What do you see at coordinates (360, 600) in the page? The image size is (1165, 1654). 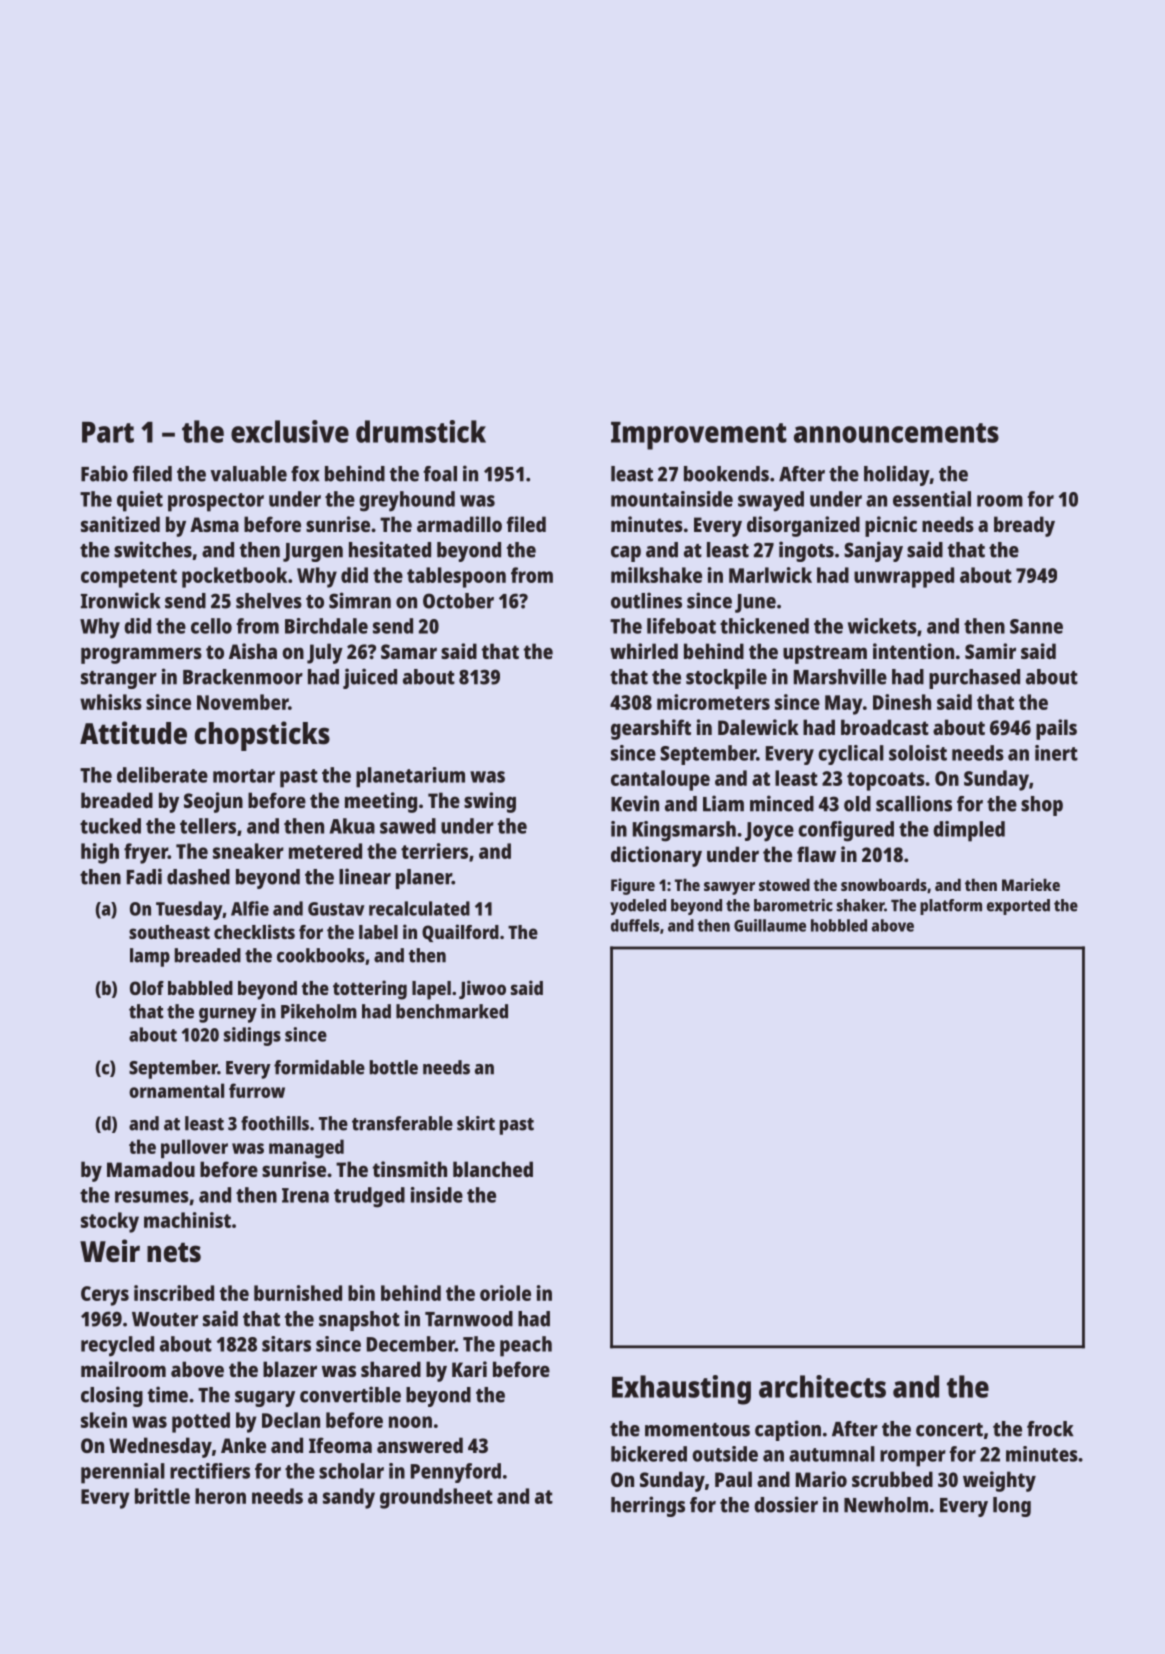 I see `Simran` at bounding box center [360, 600].
